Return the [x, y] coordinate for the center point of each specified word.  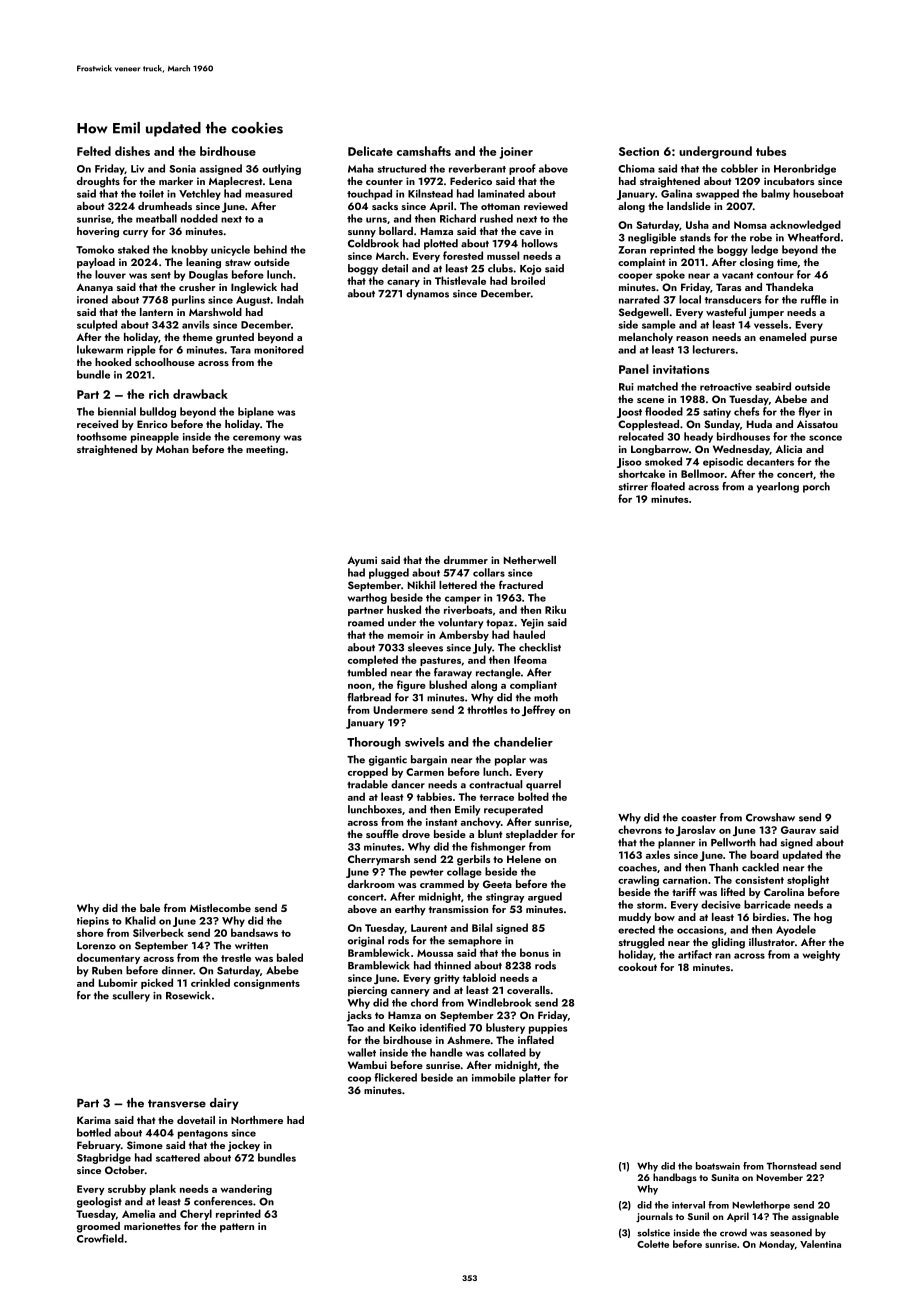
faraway [453, 673]
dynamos [427, 294]
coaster [698, 818]
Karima [94, 1120]
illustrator [772, 942]
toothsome [102, 436]
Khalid [140, 920]
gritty [447, 979]
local [690, 299]
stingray [505, 898]
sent [161, 275]
